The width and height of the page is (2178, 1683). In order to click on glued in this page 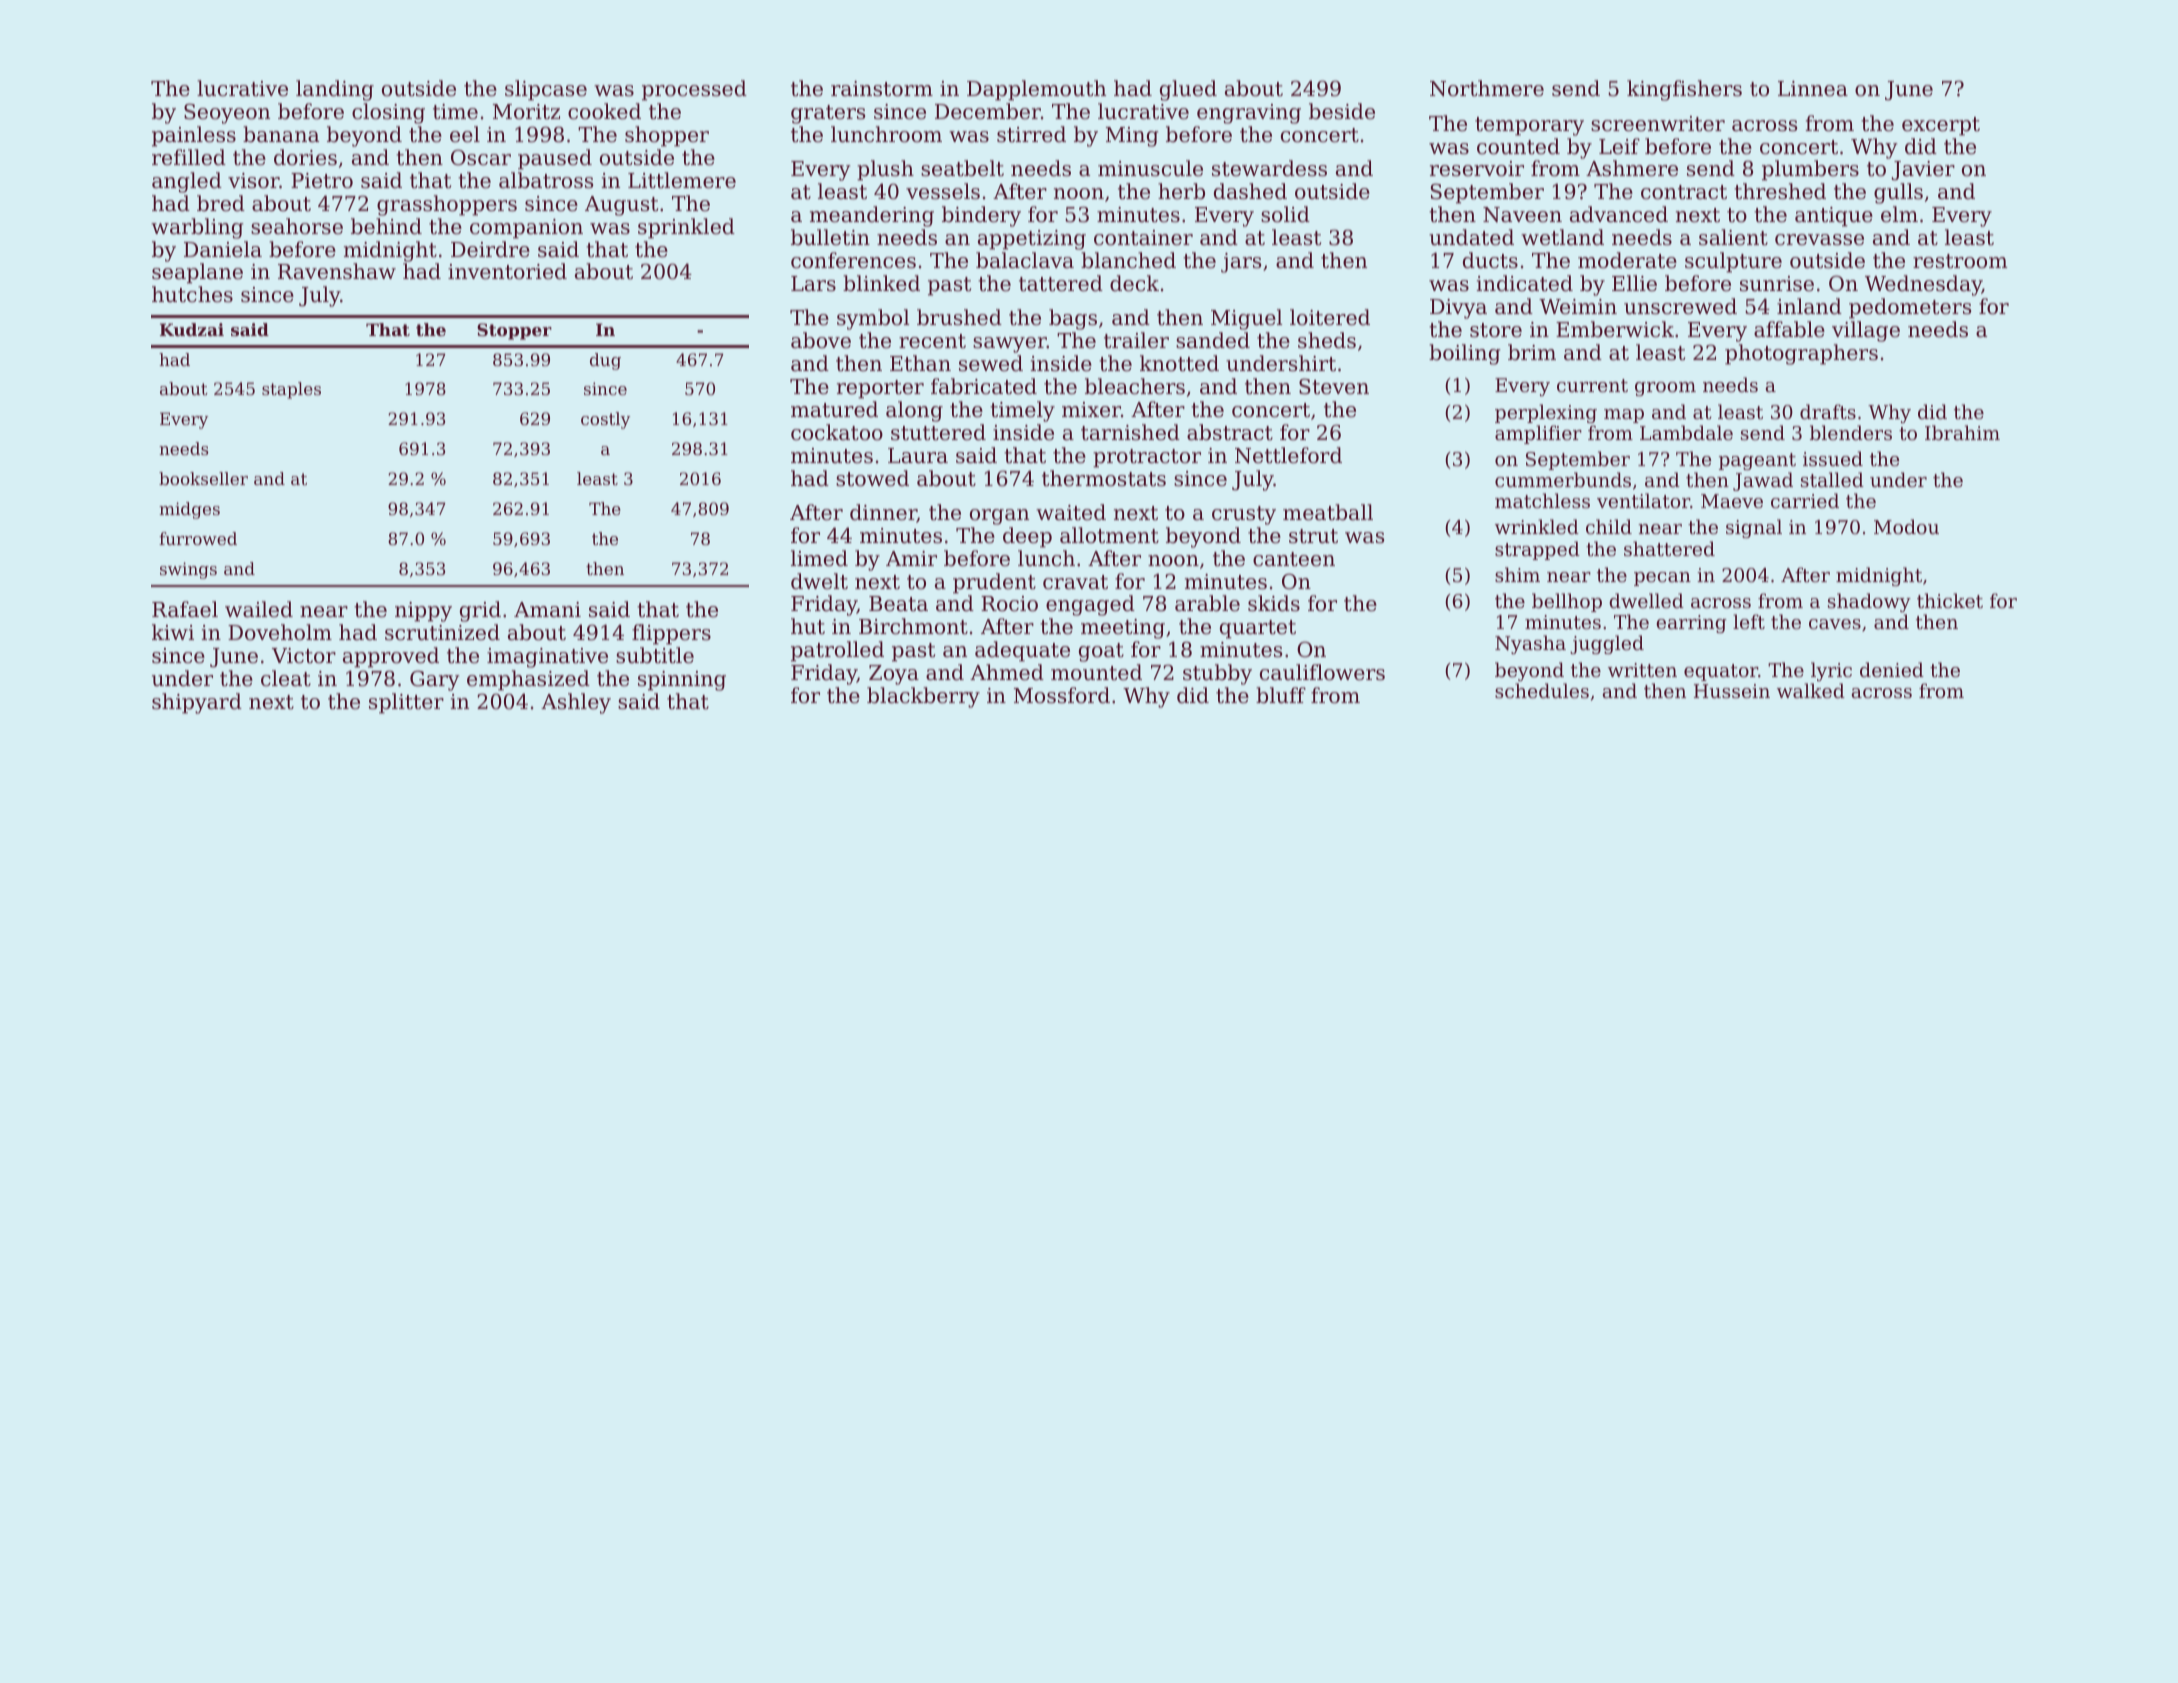, I will do `click(1188, 90)`.
